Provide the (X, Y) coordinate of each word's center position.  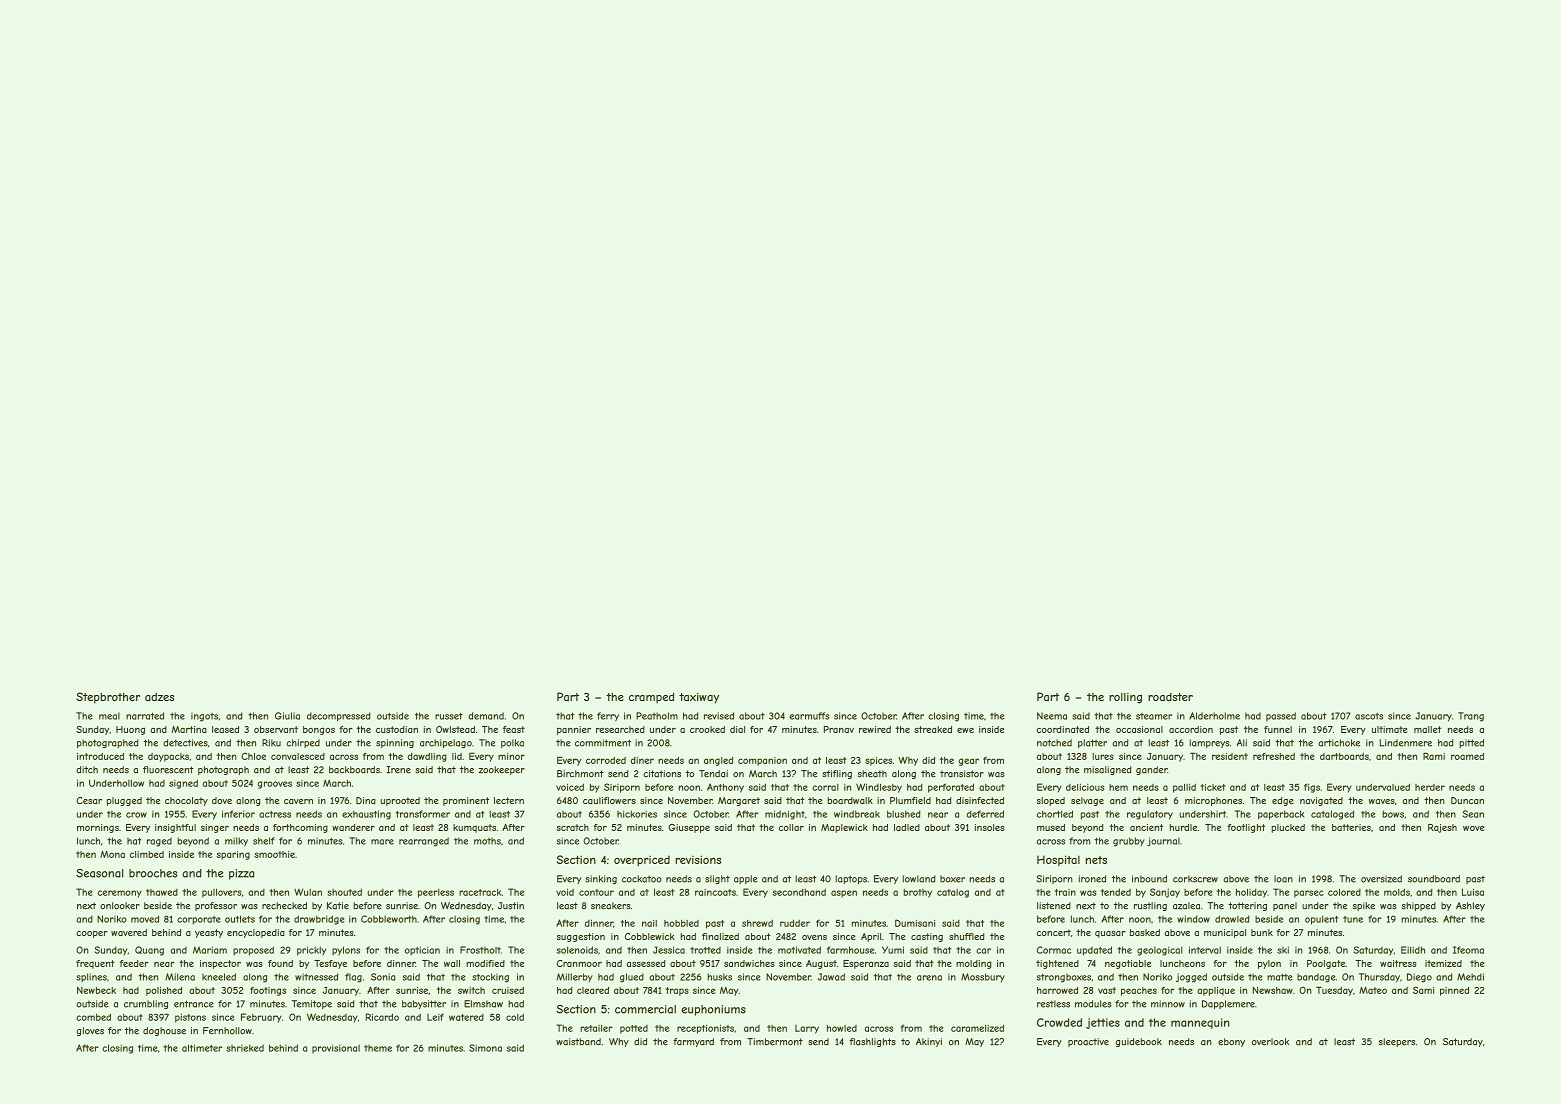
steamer (1154, 716)
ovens (814, 937)
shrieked (245, 1048)
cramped (651, 697)
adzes (159, 696)
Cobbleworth (389, 919)
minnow (1168, 1004)
